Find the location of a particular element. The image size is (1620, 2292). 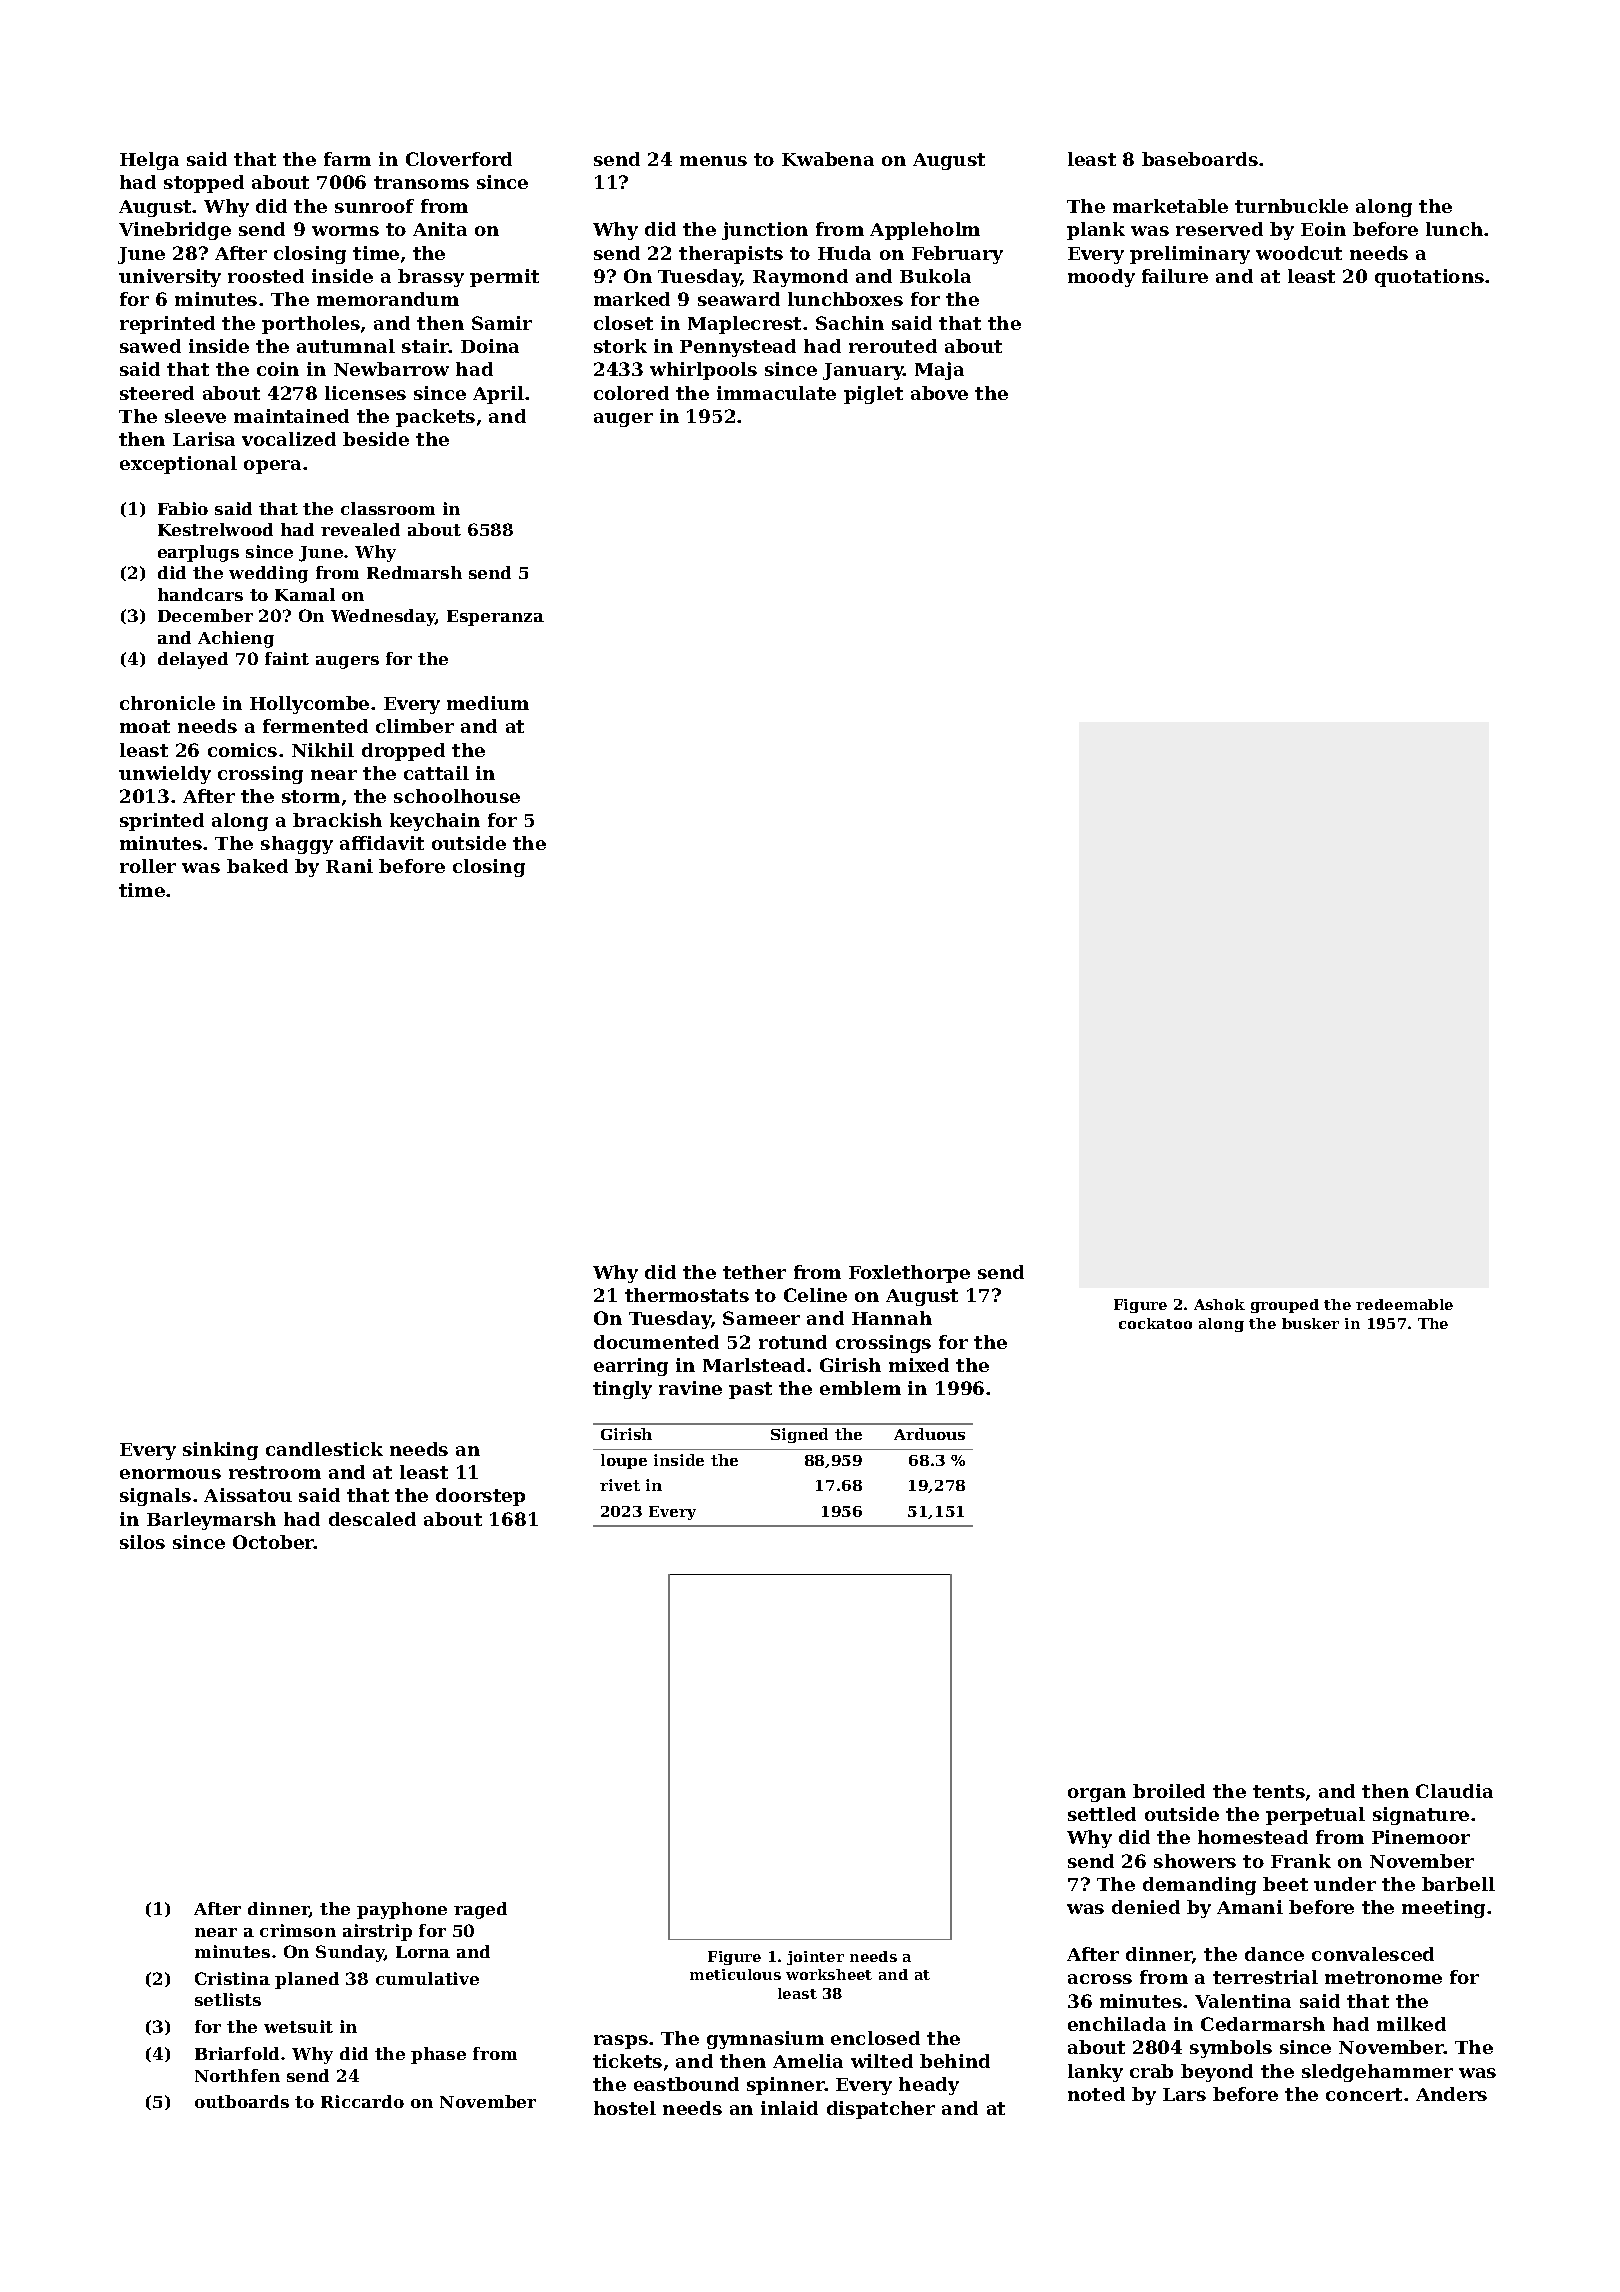

Cristina is located at coordinates (232, 1978).
